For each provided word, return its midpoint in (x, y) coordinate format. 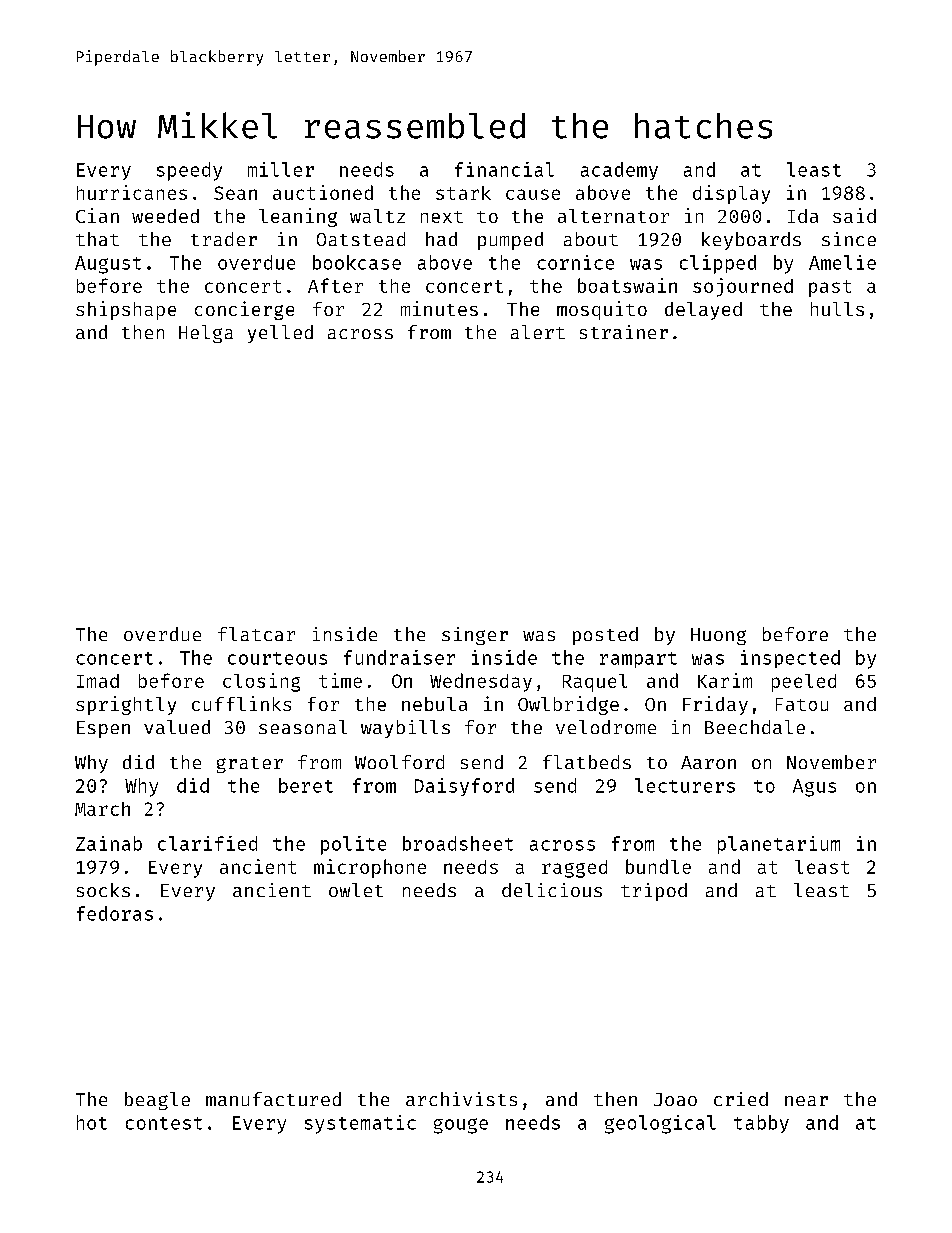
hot (92, 1122)
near (806, 1101)
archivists (461, 1099)
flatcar (256, 634)
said (854, 215)
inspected (790, 659)
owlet (356, 890)
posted (605, 636)
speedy (189, 171)
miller (281, 169)
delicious (552, 890)
